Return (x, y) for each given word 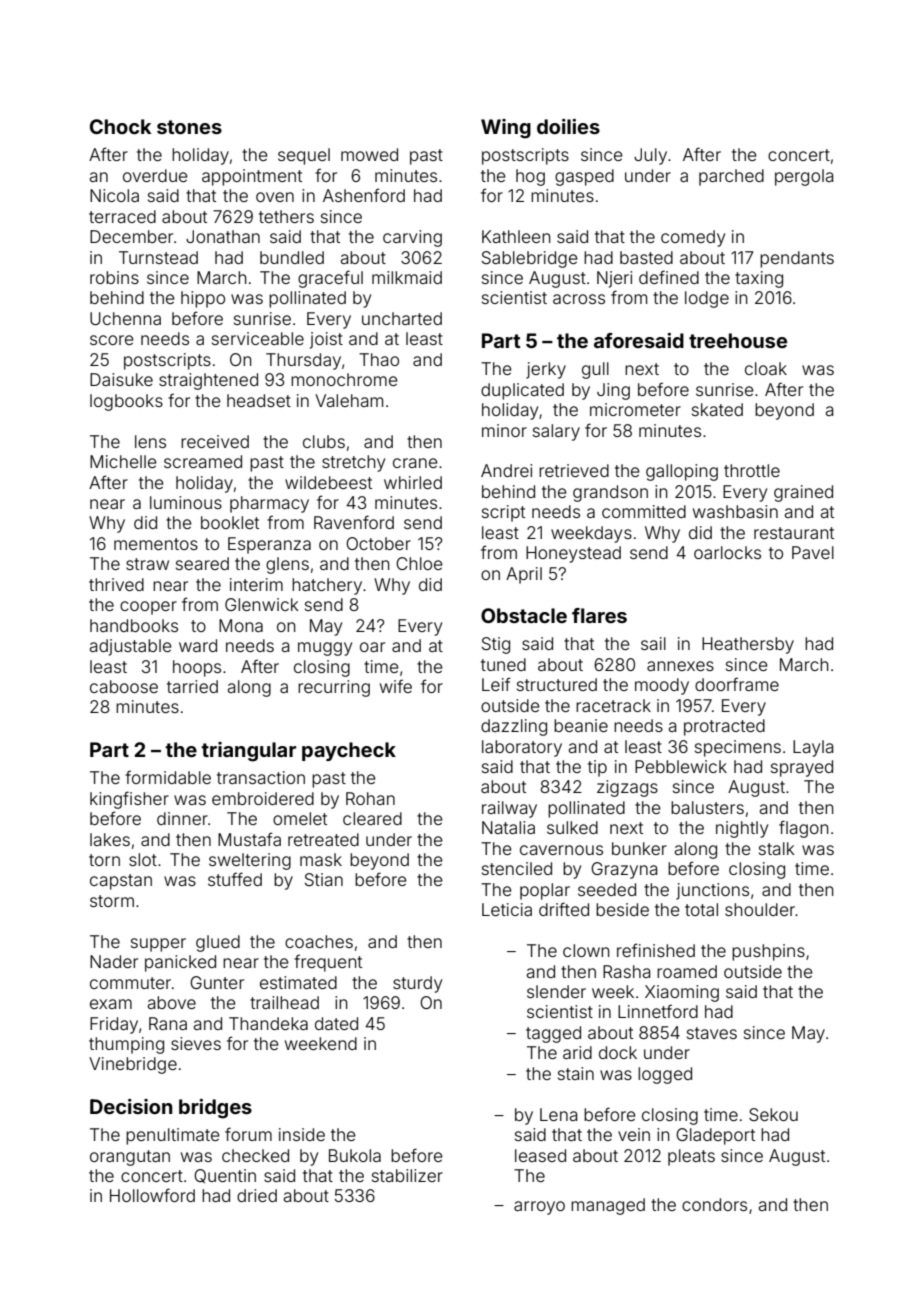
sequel (304, 156)
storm (112, 901)
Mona (241, 625)
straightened (208, 381)
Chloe (419, 563)
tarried (192, 686)
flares (599, 615)
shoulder (760, 909)
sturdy (417, 984)
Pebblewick (681, 766)
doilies (568, 126)
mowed (369, 154)
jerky (546, 370)
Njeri (614, 279)
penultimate (173, 1136)
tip (597, 768)
